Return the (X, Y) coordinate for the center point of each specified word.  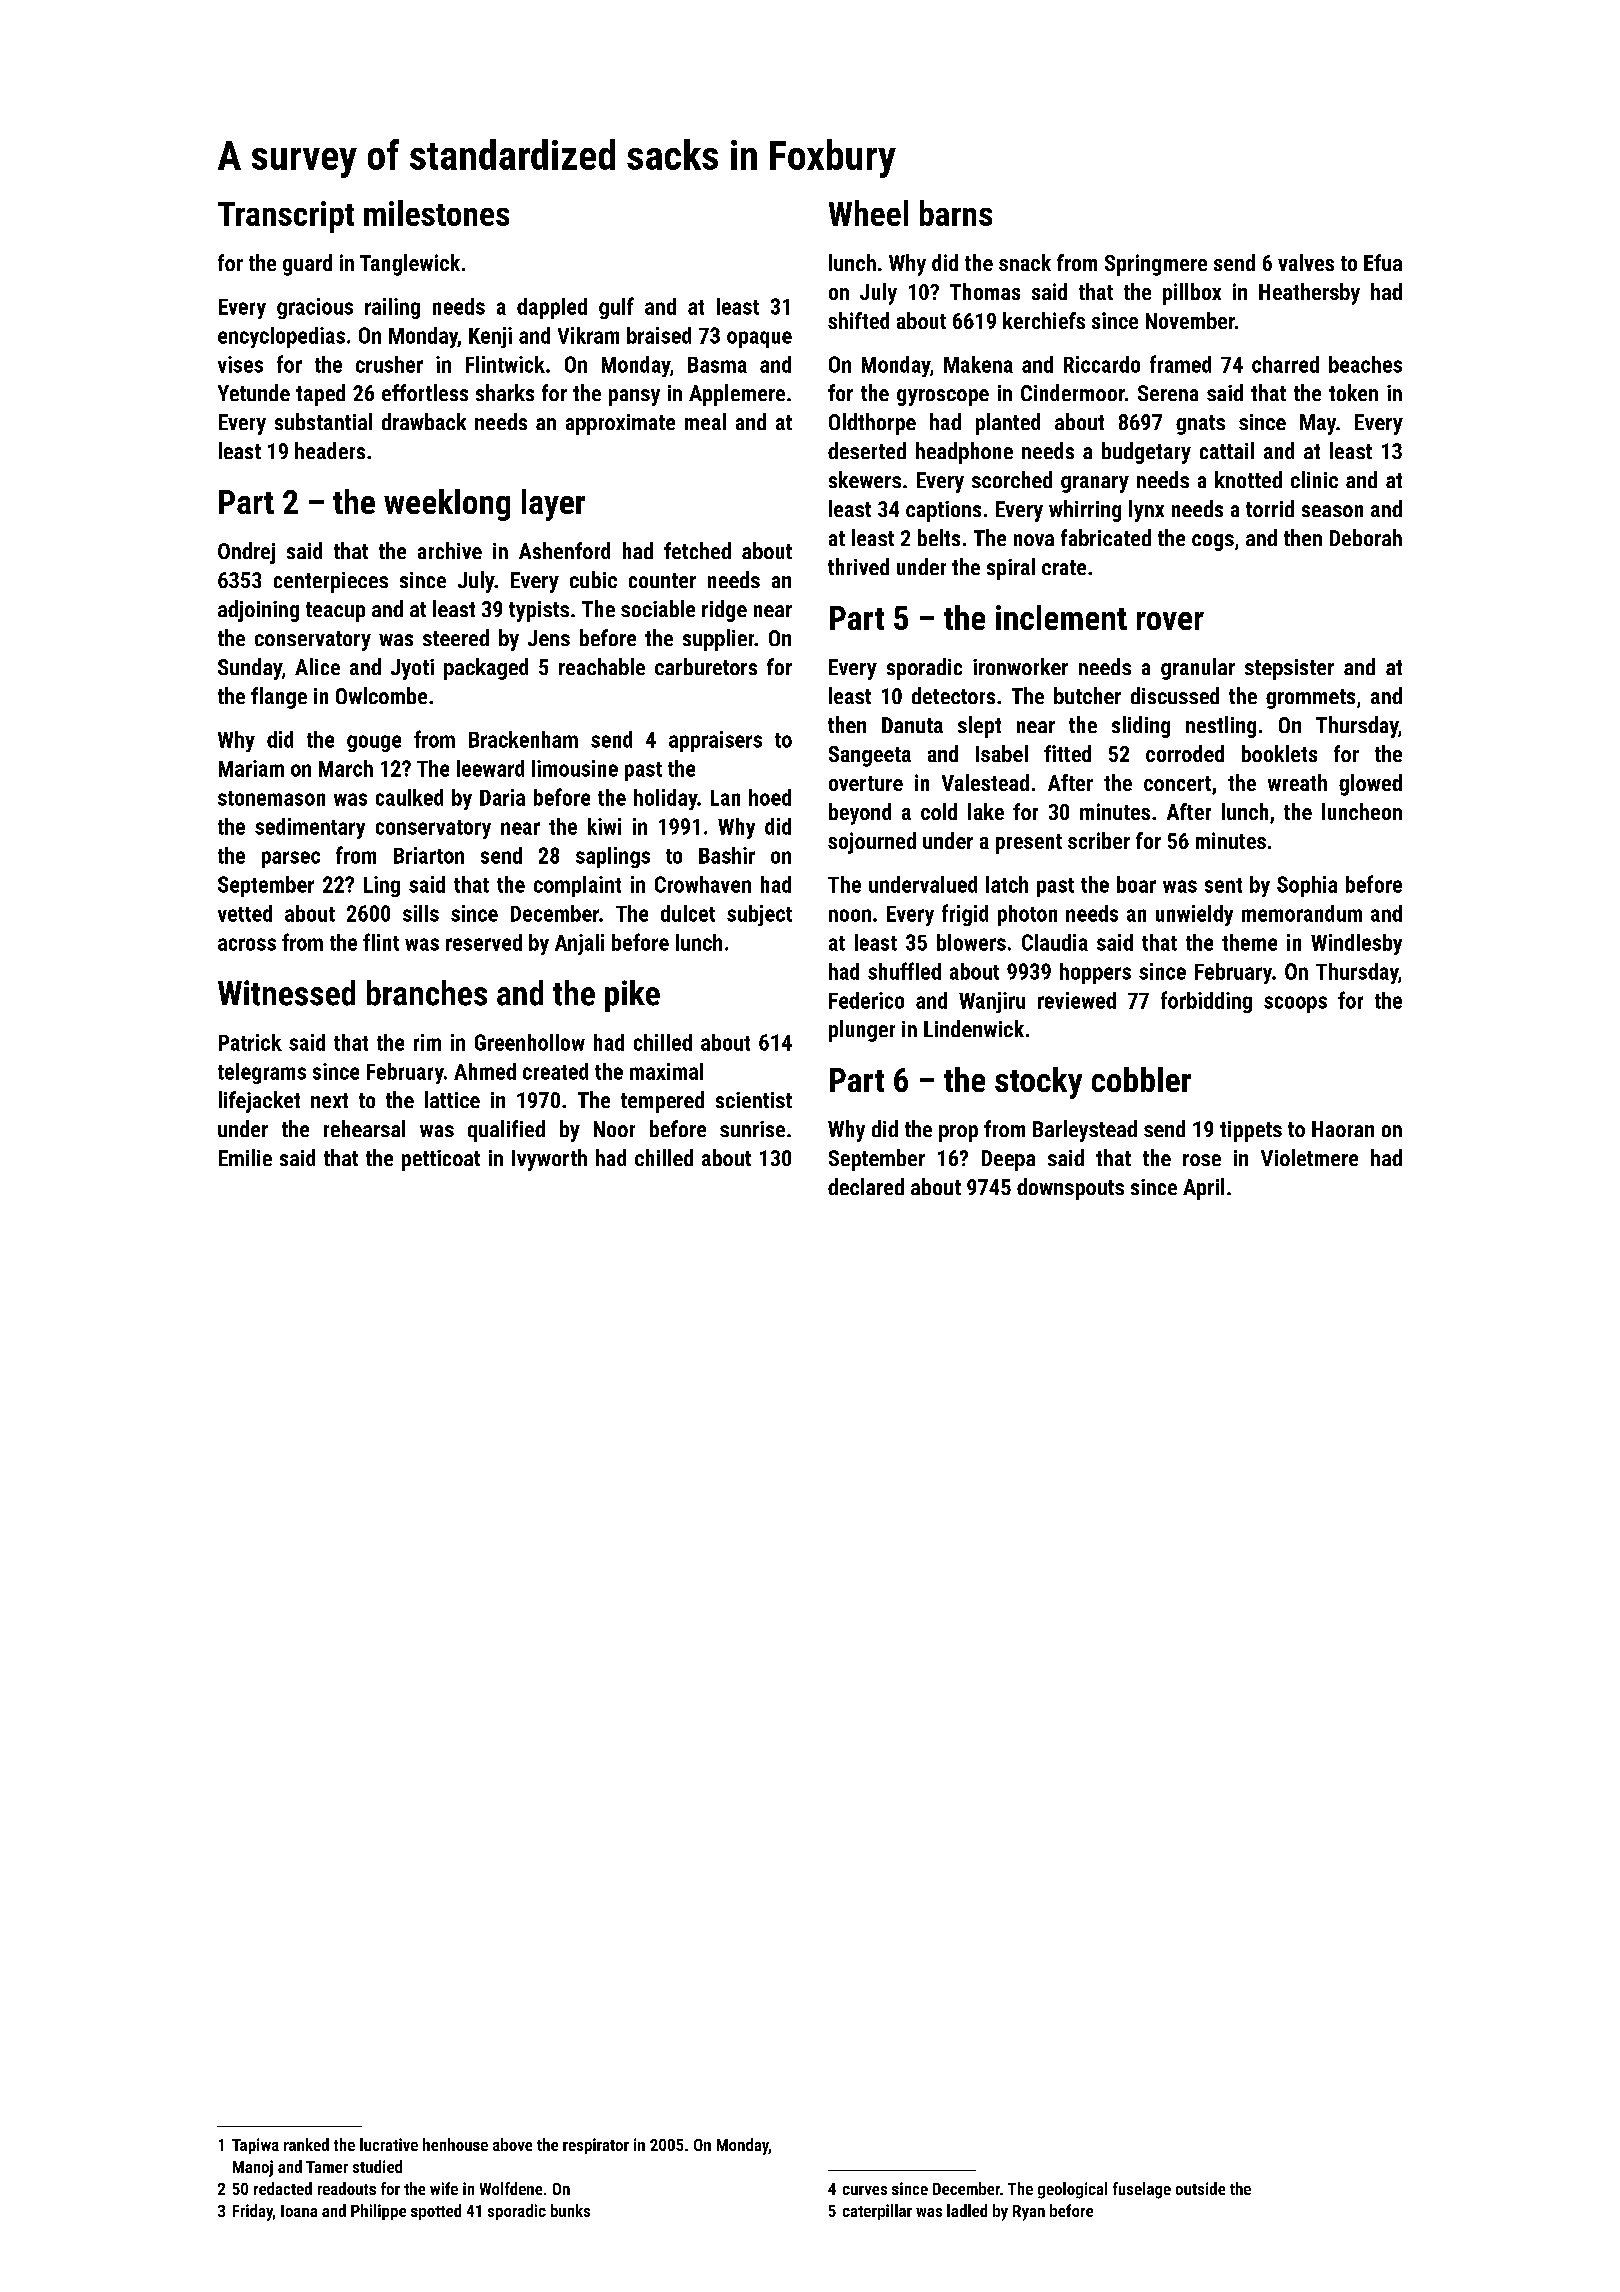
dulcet (688, 913)
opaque (759, 339)
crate (1064, 567)
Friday (253, 2212)
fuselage (1142, 2190)
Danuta (912, 725)
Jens (549, 638)
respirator (596, 2146)
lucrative (389, 2144)
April (1203, 1189)
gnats (1200, 425)
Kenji (490, 337)
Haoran (1343, 1129)
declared (866, 1186)
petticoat (441, 1160)
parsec (291, 859)
